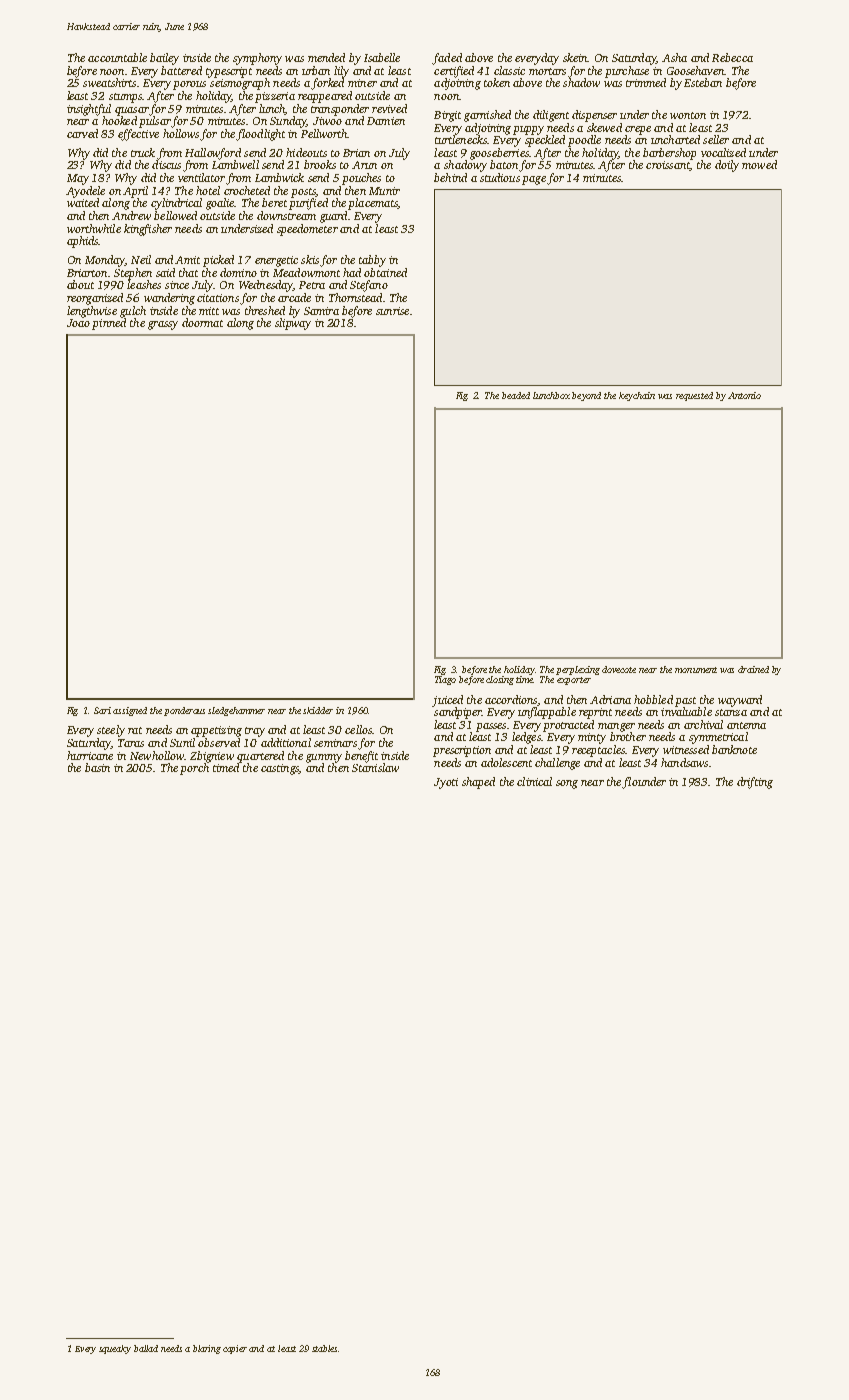 The image size is (849, 1400). I want to click on accountable, so click(117, 57).
